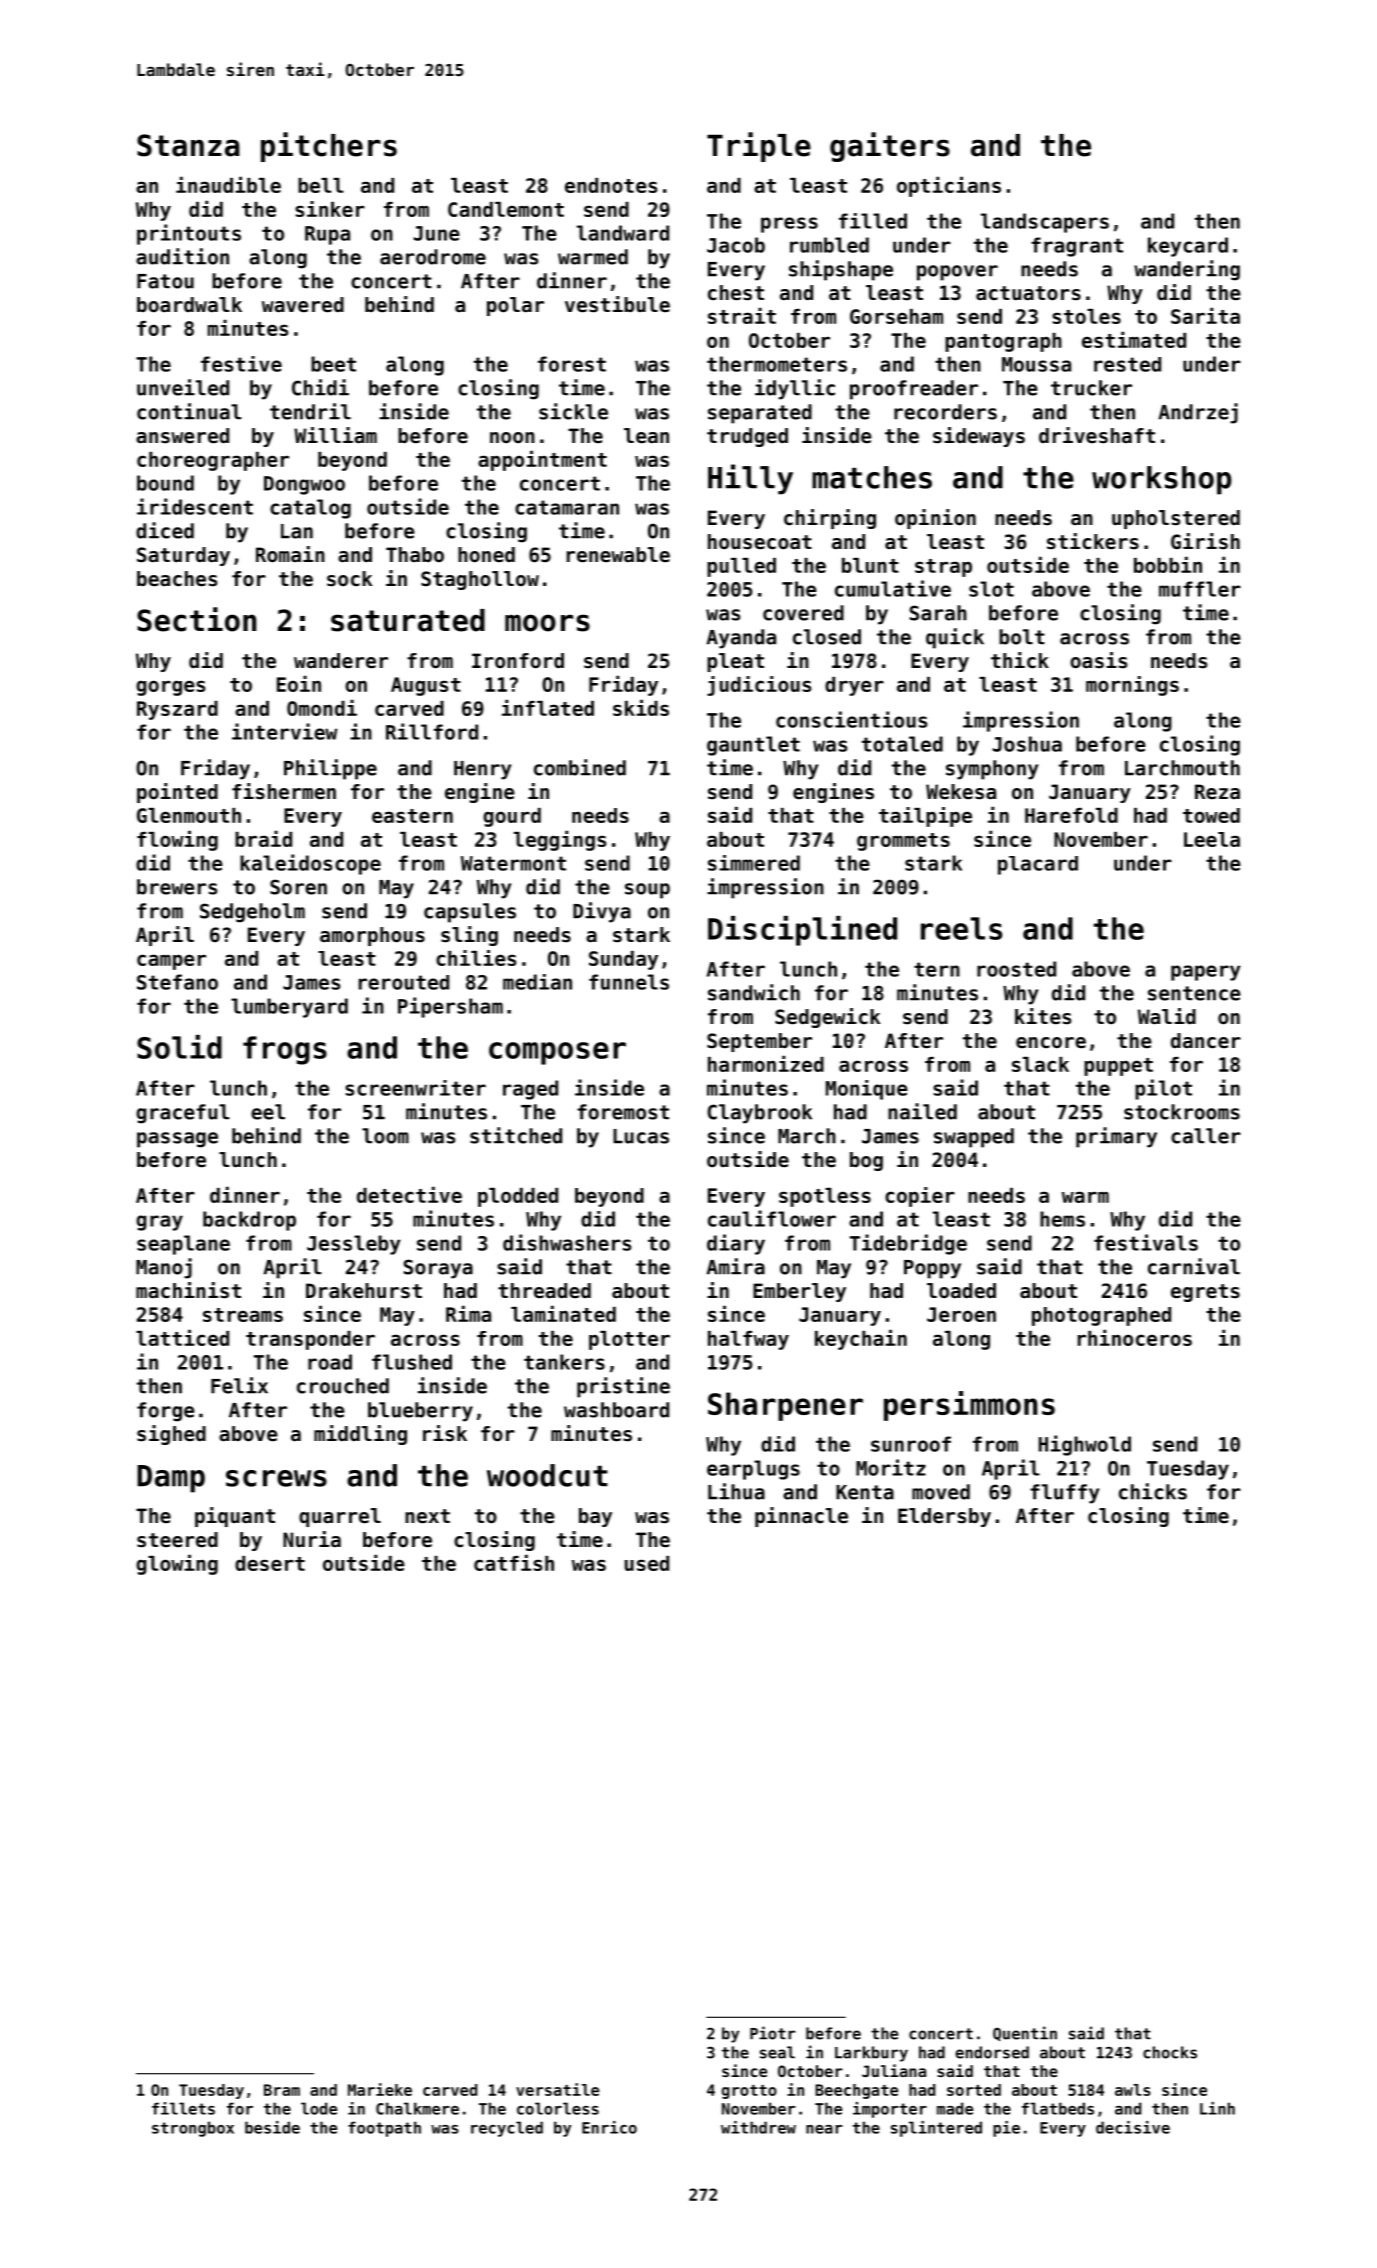 The image size is (1377, 2268). Describe the element at coordinates (759, 147) in the page. I see `Triple` at that location.
